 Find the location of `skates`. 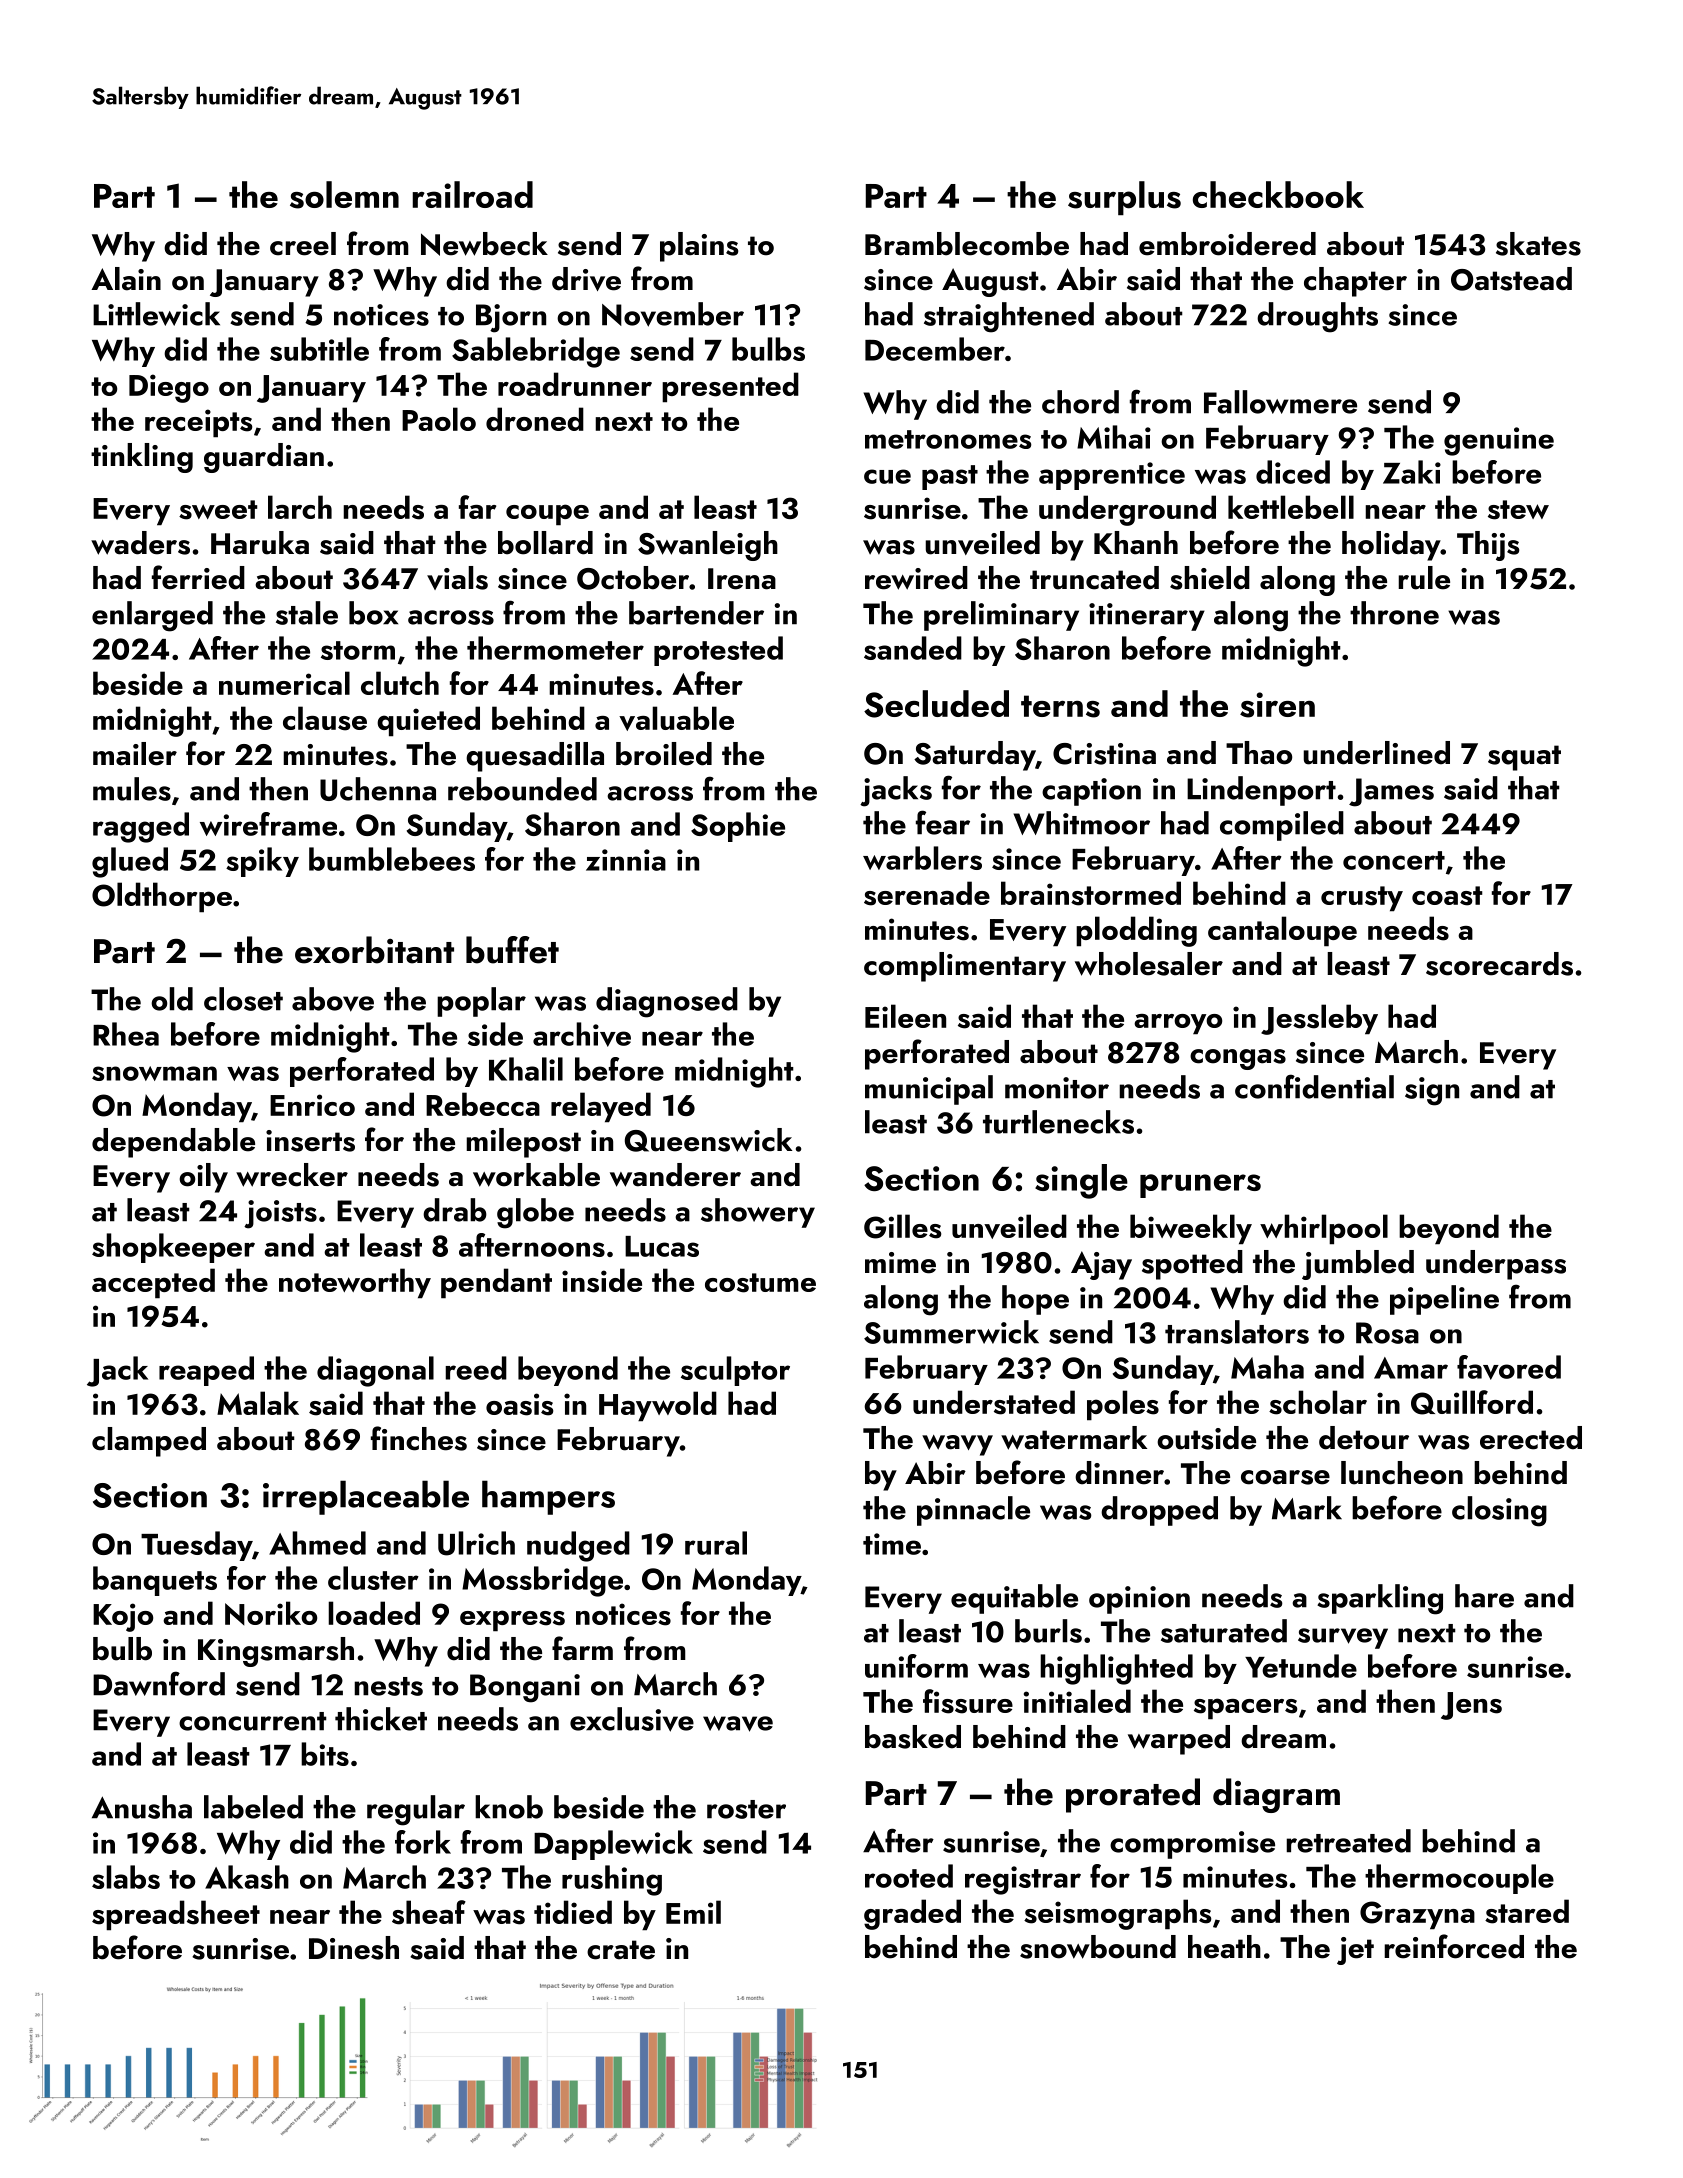

skates is located at coordinates (1538, 244).
